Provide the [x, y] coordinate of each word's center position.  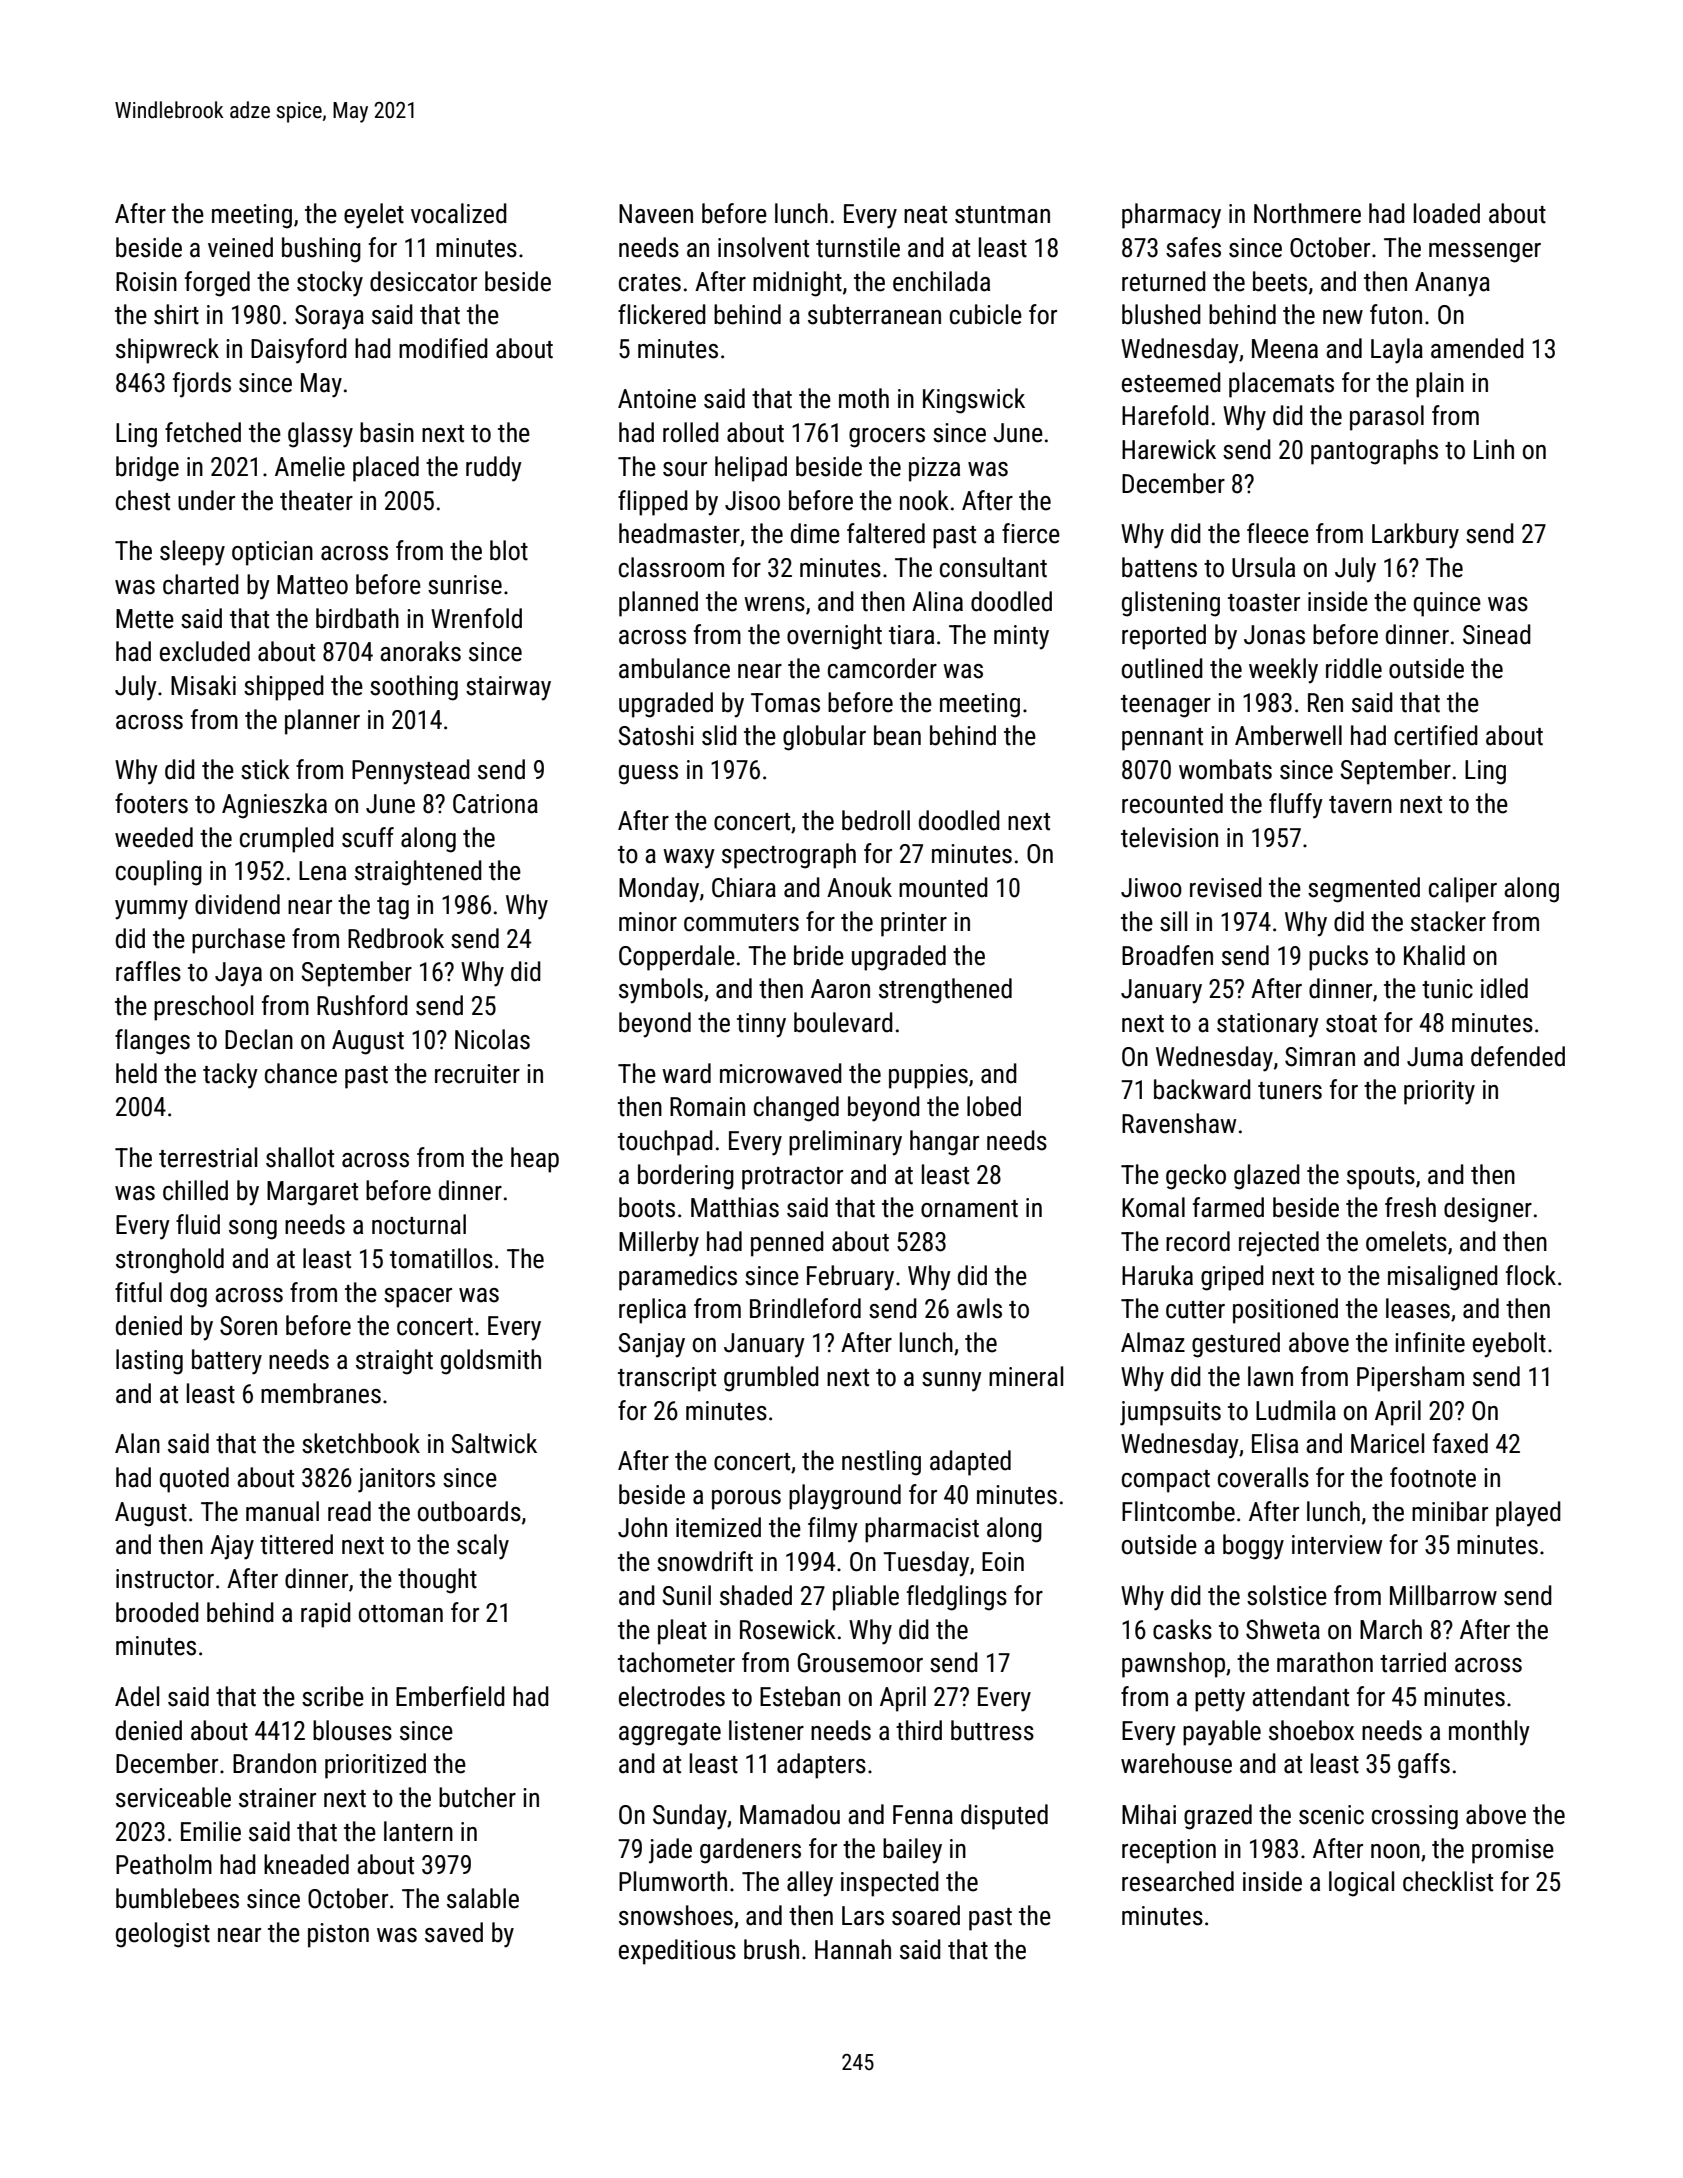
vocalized [459, 213]
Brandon [274, 1763]
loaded [1447, 213]
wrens [774, 604]
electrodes [672, 1696]
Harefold [1165, 415]
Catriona [495, 804]
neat [925, 215]
